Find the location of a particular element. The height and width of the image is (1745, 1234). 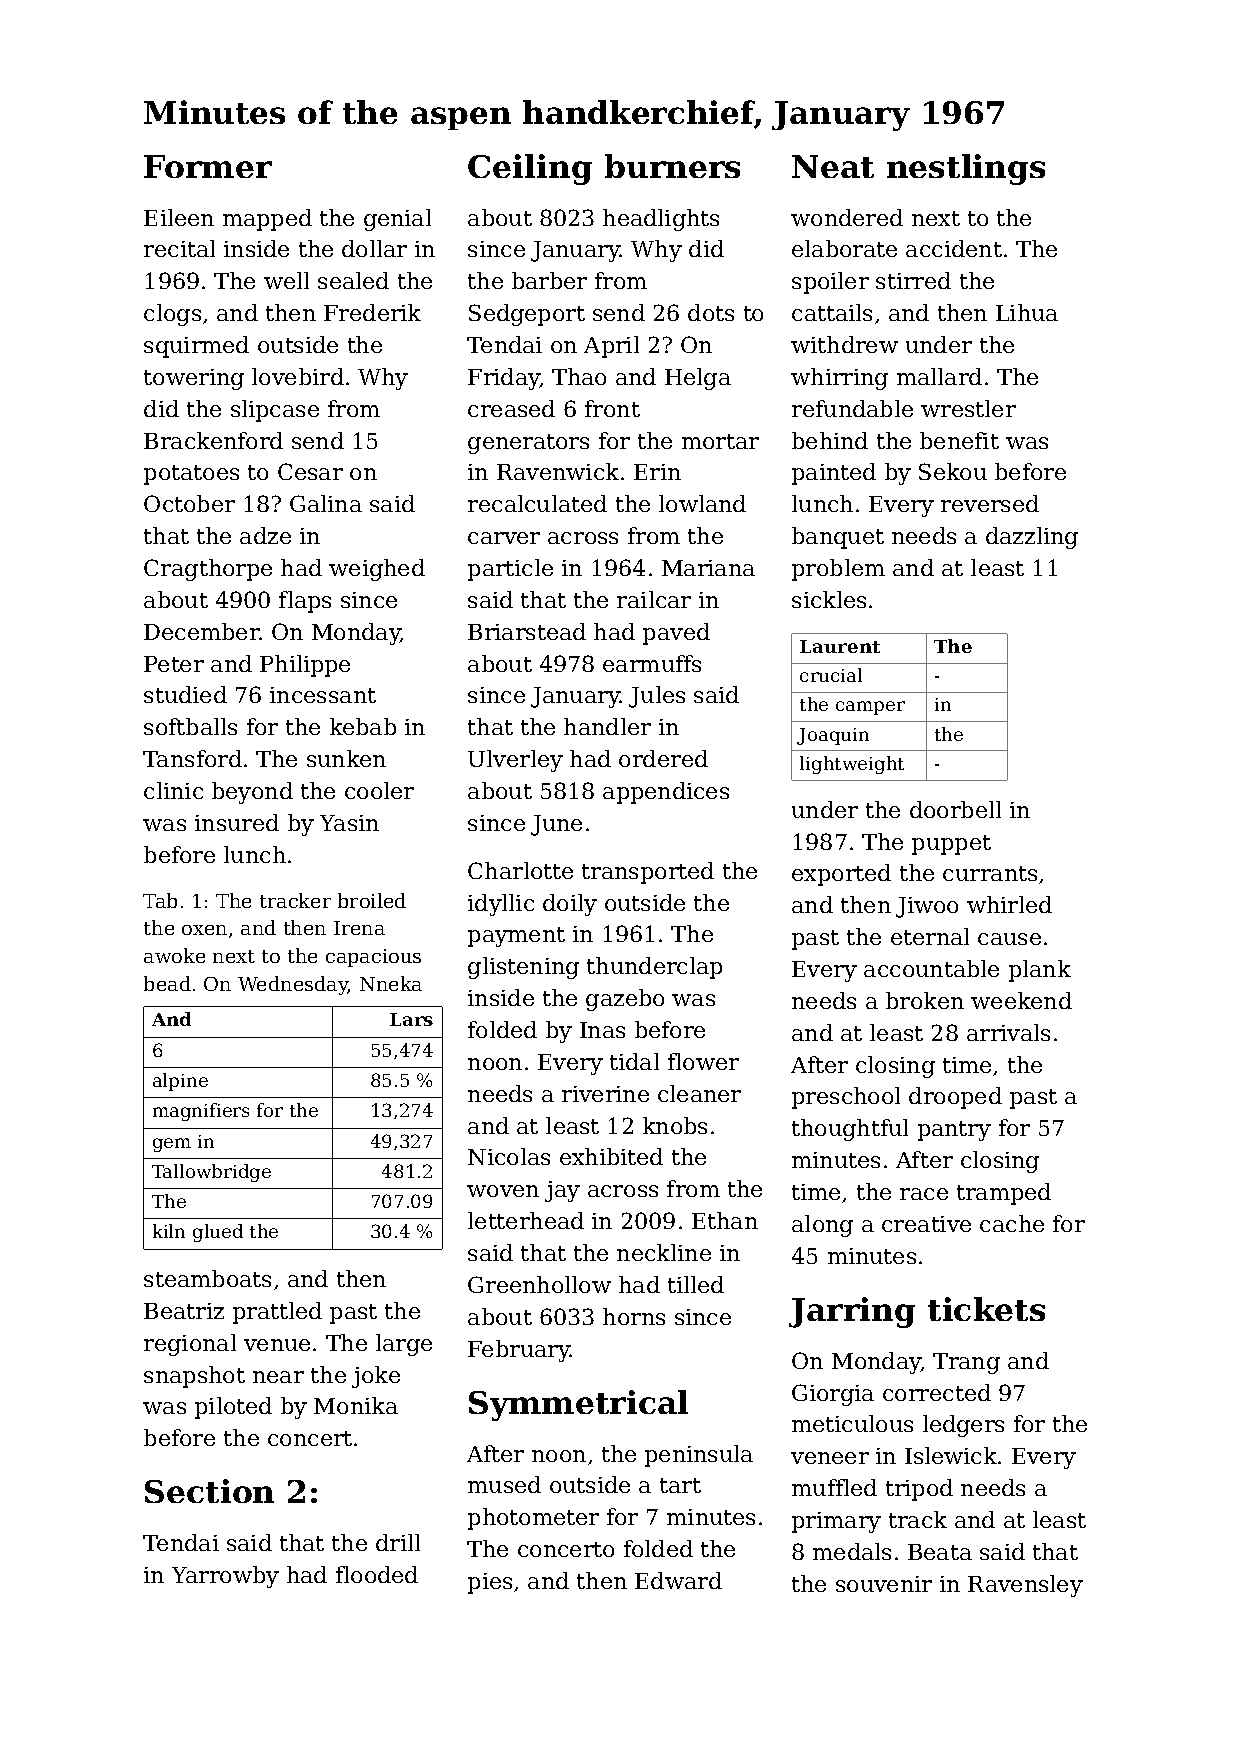

plank is located at coordinates (1040, 971).
